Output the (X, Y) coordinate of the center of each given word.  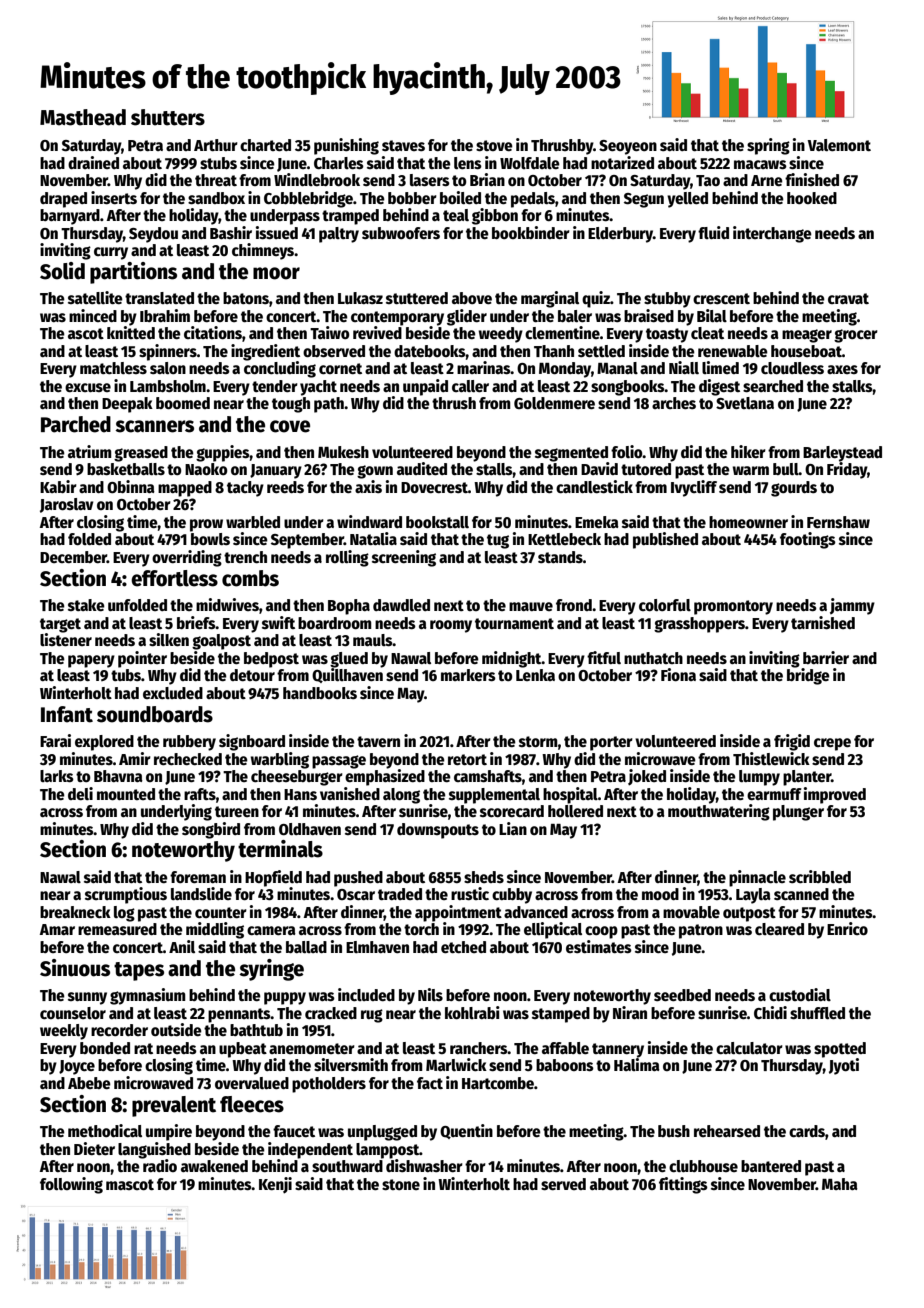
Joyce (77, 1067)
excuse (88, 387)
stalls (494, 469)
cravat (848, 298)
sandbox (216, 198)
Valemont (839, 145)
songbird (211, 830)
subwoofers (401, 233)
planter (807, 778)
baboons (565, 1065)
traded (400, 894)
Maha (840, 1184)
